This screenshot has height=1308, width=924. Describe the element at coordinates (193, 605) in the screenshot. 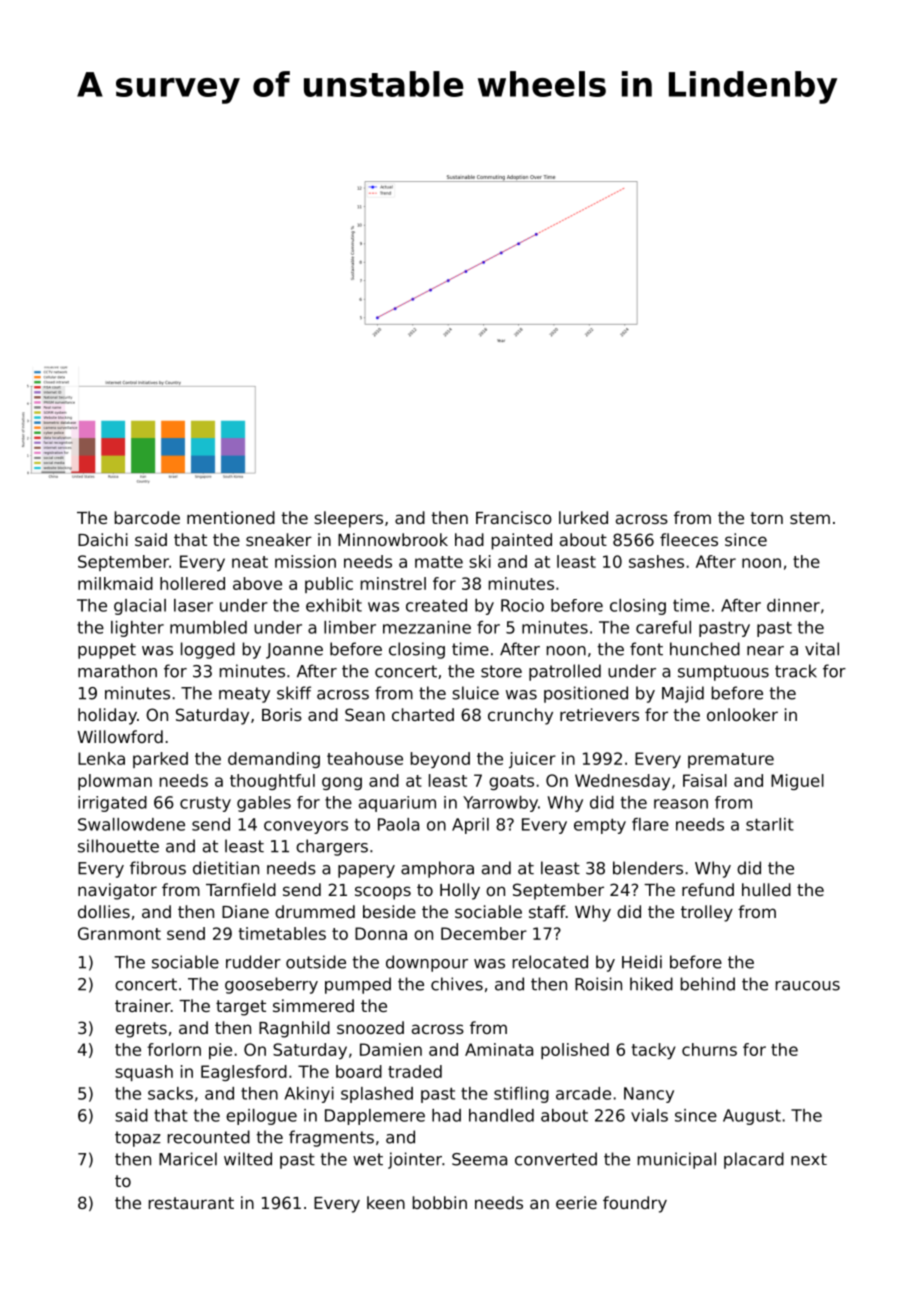

I see `laser` at that location.
